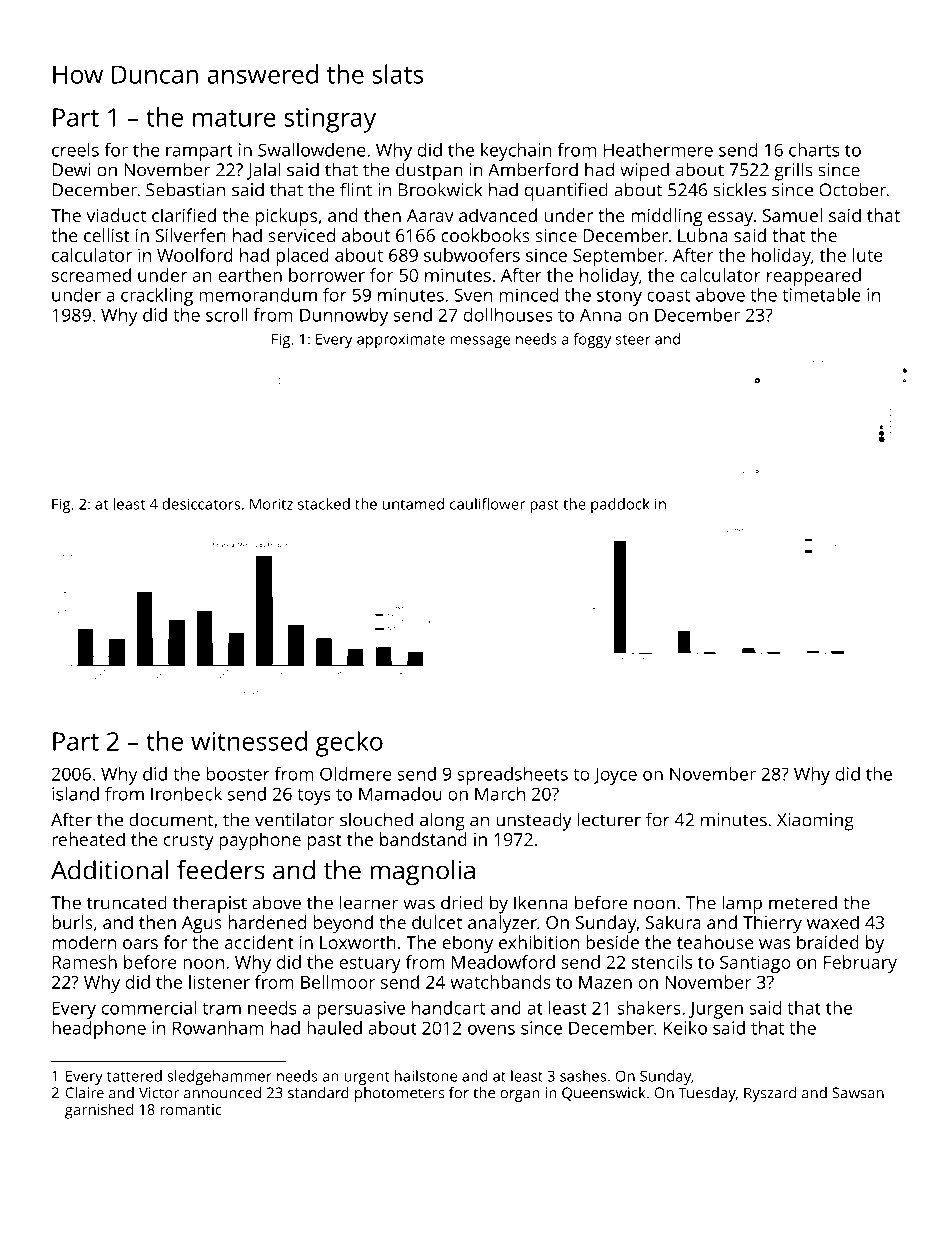  I want to click on sashes, so click(583, 1076).
